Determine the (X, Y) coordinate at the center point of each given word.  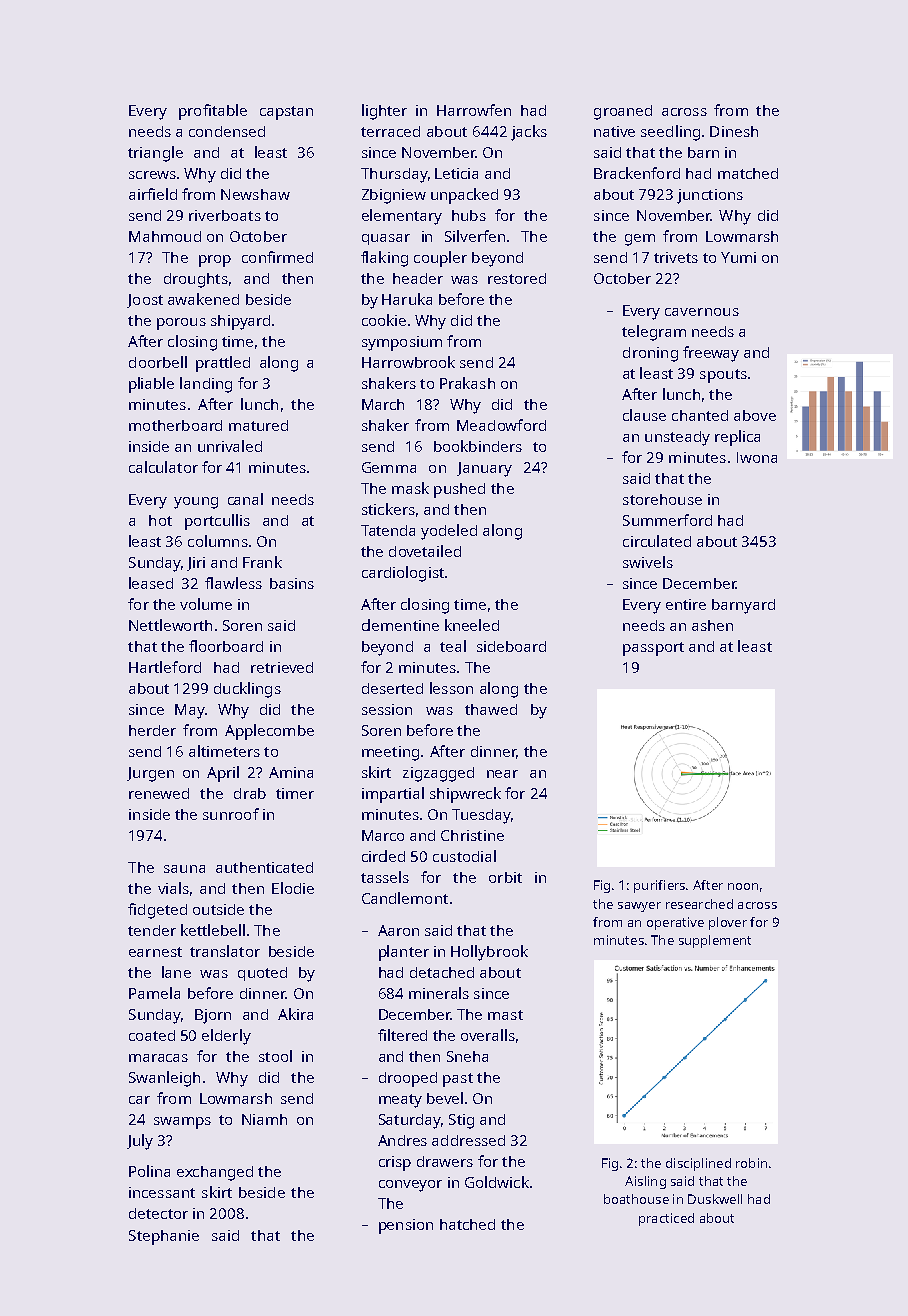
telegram (654, 333)
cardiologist (403, 574)
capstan (286, 113)
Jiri (196, 564)
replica (737, 438)
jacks (529, 133)
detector (158, 1213)
